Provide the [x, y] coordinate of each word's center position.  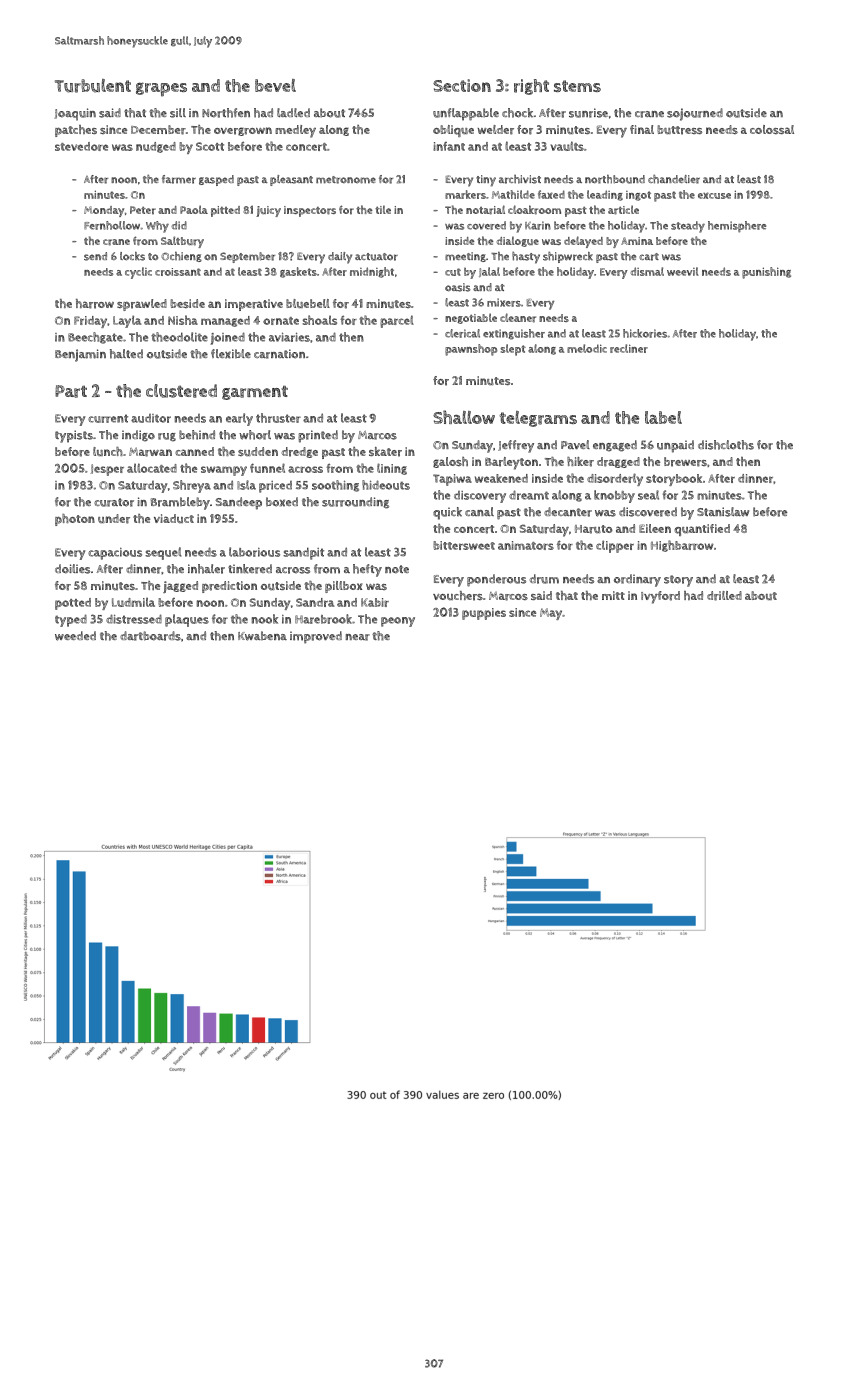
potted [73, 604]
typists [74, 436]
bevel [275, 85]
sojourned [695, 114]
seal [648, 495]
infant [449, 146]
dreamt [529, 495]
